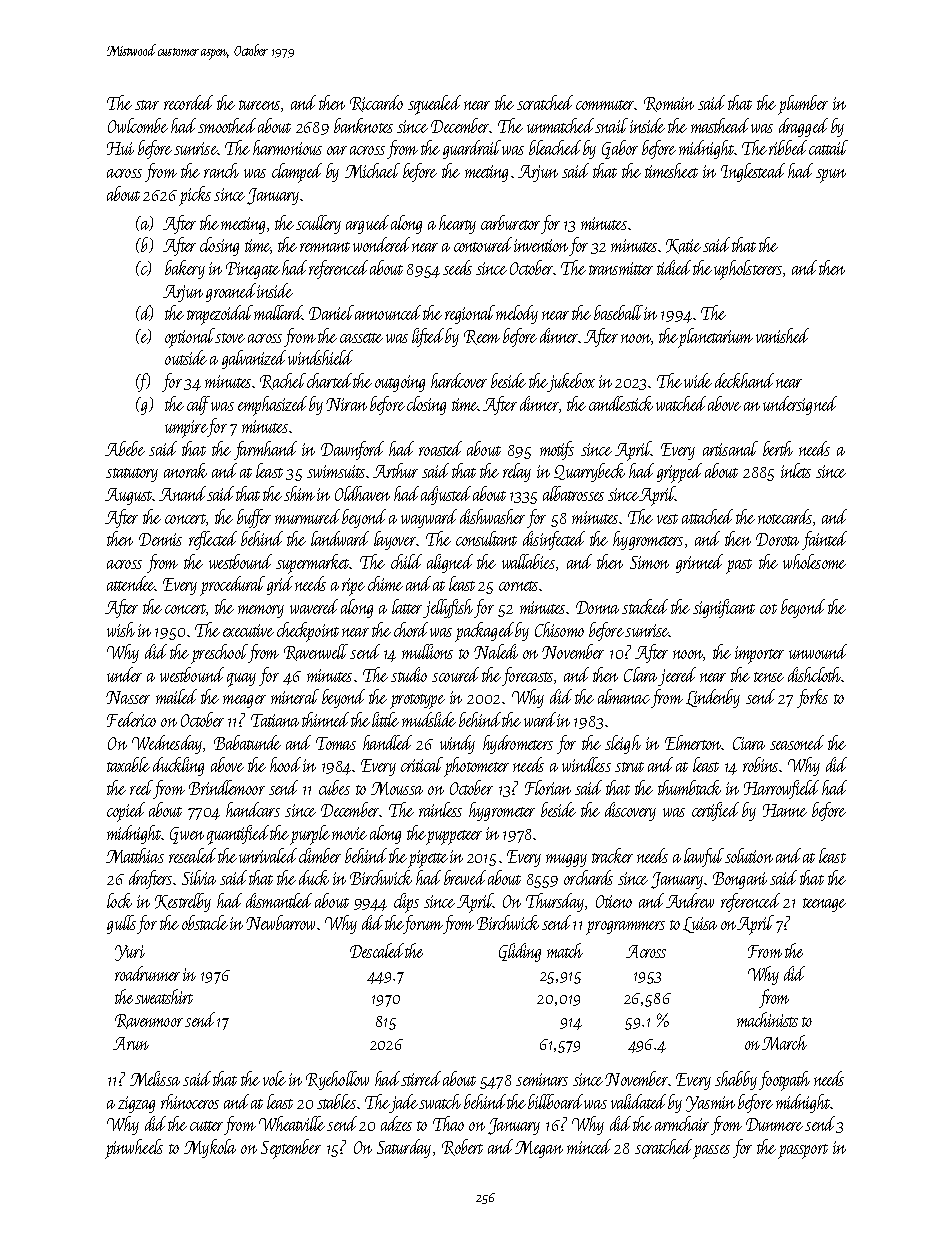  What do you see at coordinates (404, 1148) in the screenshot?
I see `Saturday` at bounding box center [404, 1148].
